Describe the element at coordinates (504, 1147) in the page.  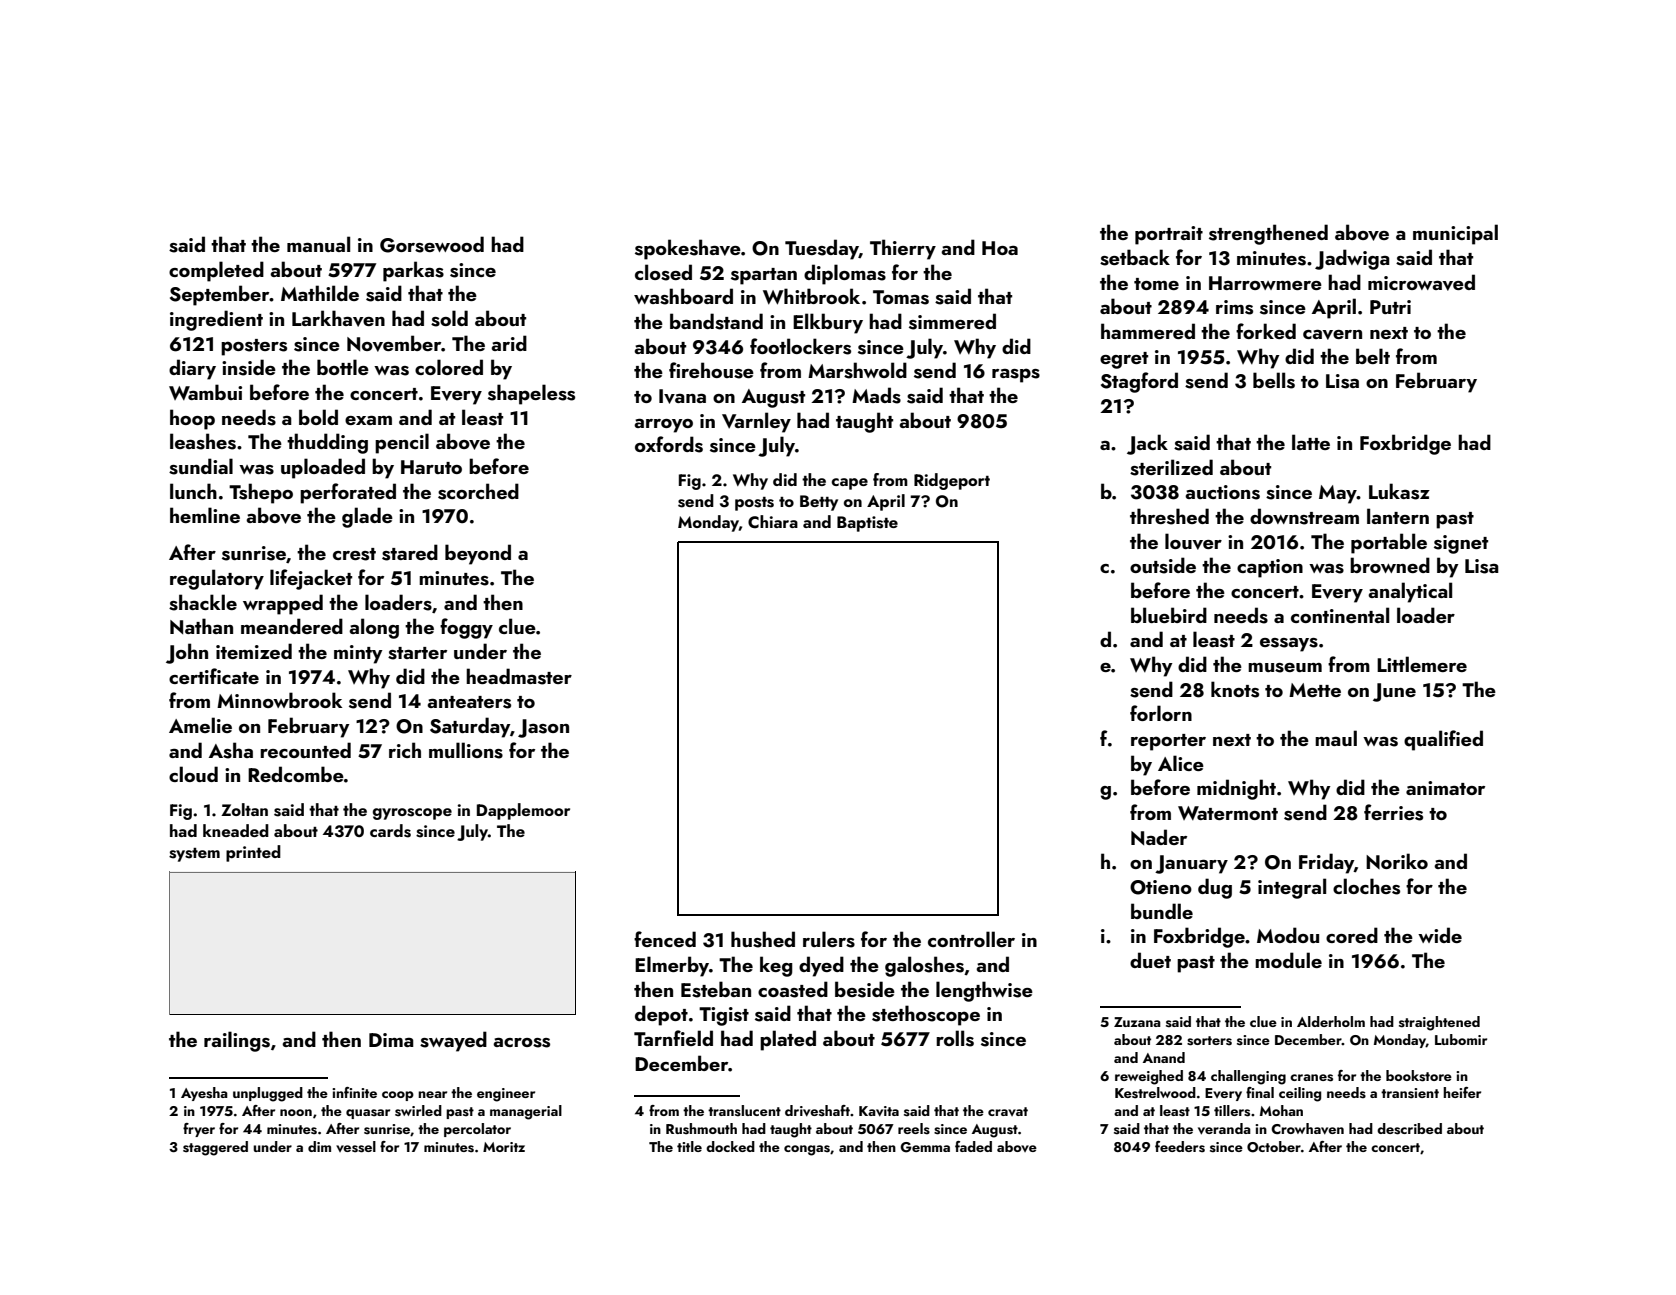
I see `Moritz` at that location.
